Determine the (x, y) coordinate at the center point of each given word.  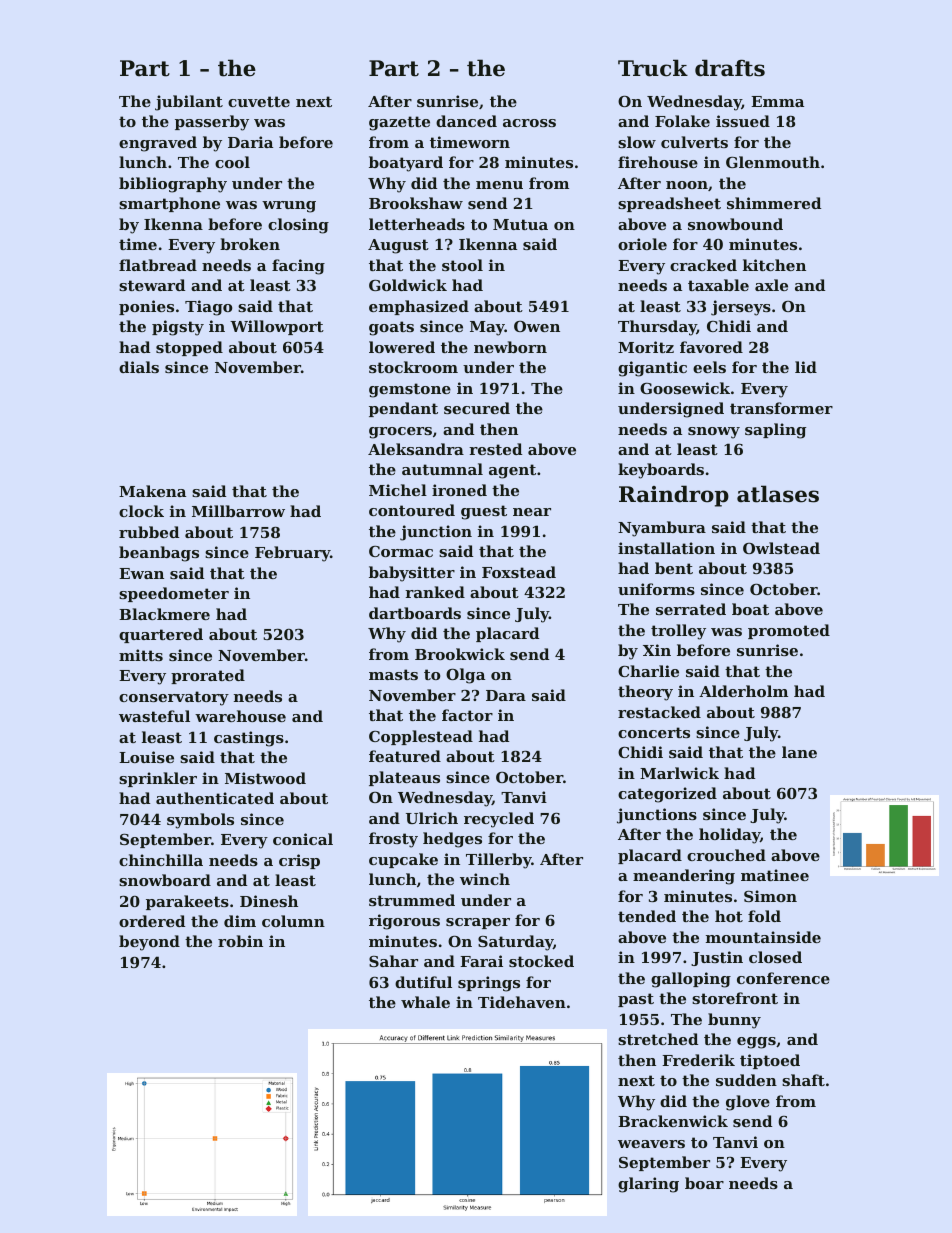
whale (425, 1002)
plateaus (404, 778)
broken (250, 244)
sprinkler (158, 779)
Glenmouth (773, 162)
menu (499, 185)
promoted (789, 631)
